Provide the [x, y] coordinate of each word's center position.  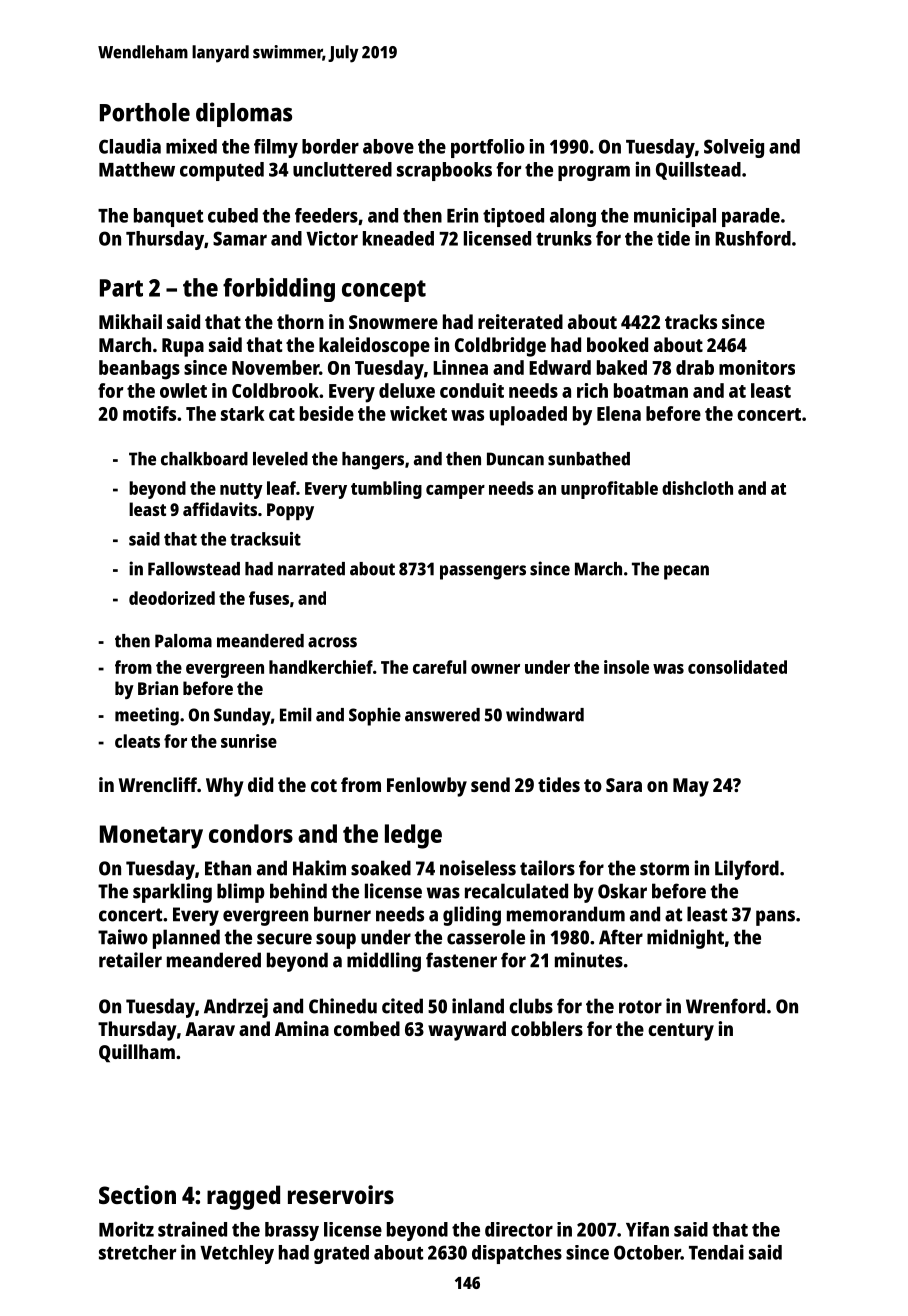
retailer [130, 960]
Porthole [145, 112]
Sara [624, 785]
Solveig [734, 148]
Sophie [375, 716]
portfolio [488, 148]
